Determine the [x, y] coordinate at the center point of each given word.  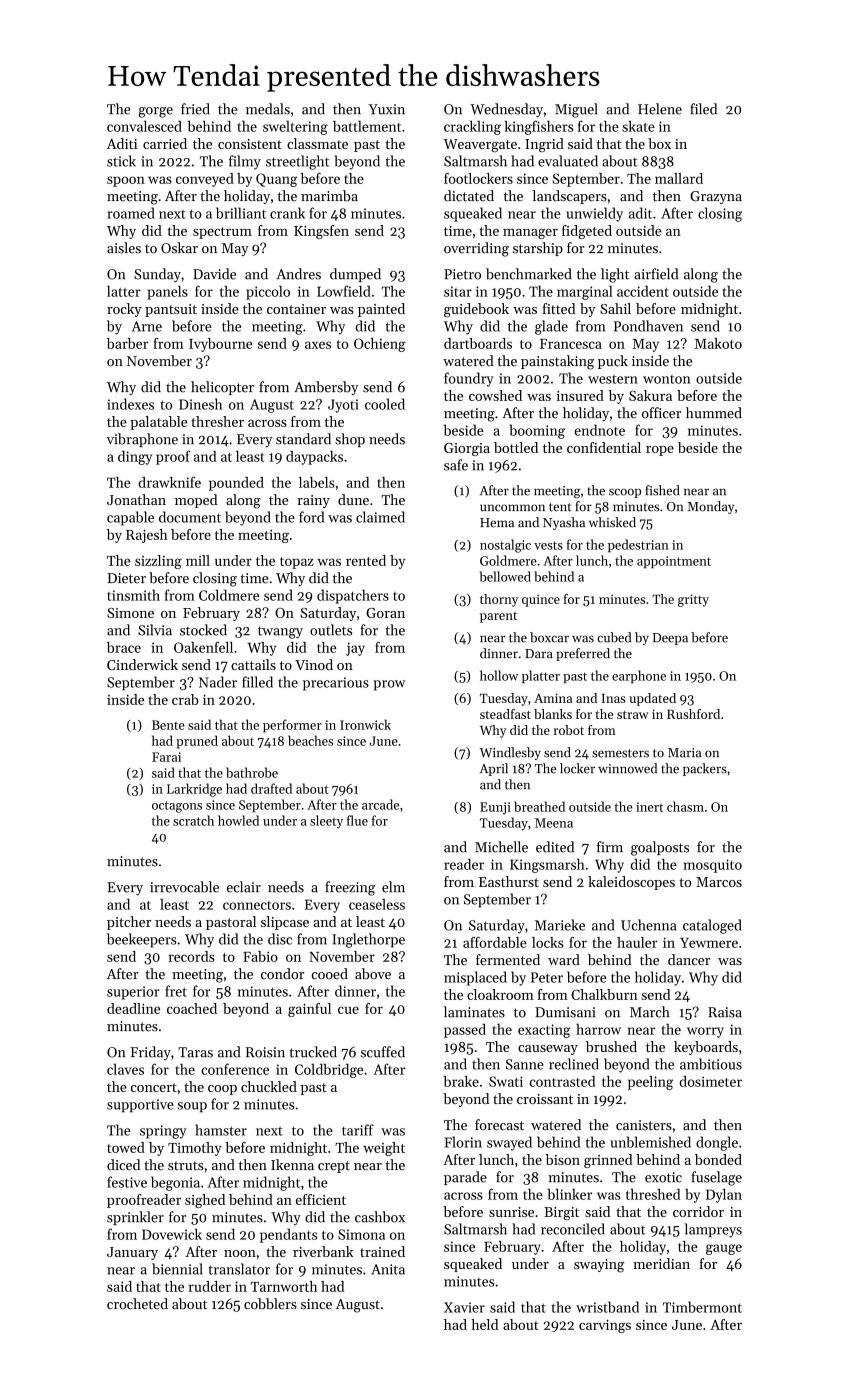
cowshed [495, 395]
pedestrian [638, 545]
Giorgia [467, 449]
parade [465, 1178]
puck [613, 362]
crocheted [137, 1303]
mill [198, 560]
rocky [124, 310]
